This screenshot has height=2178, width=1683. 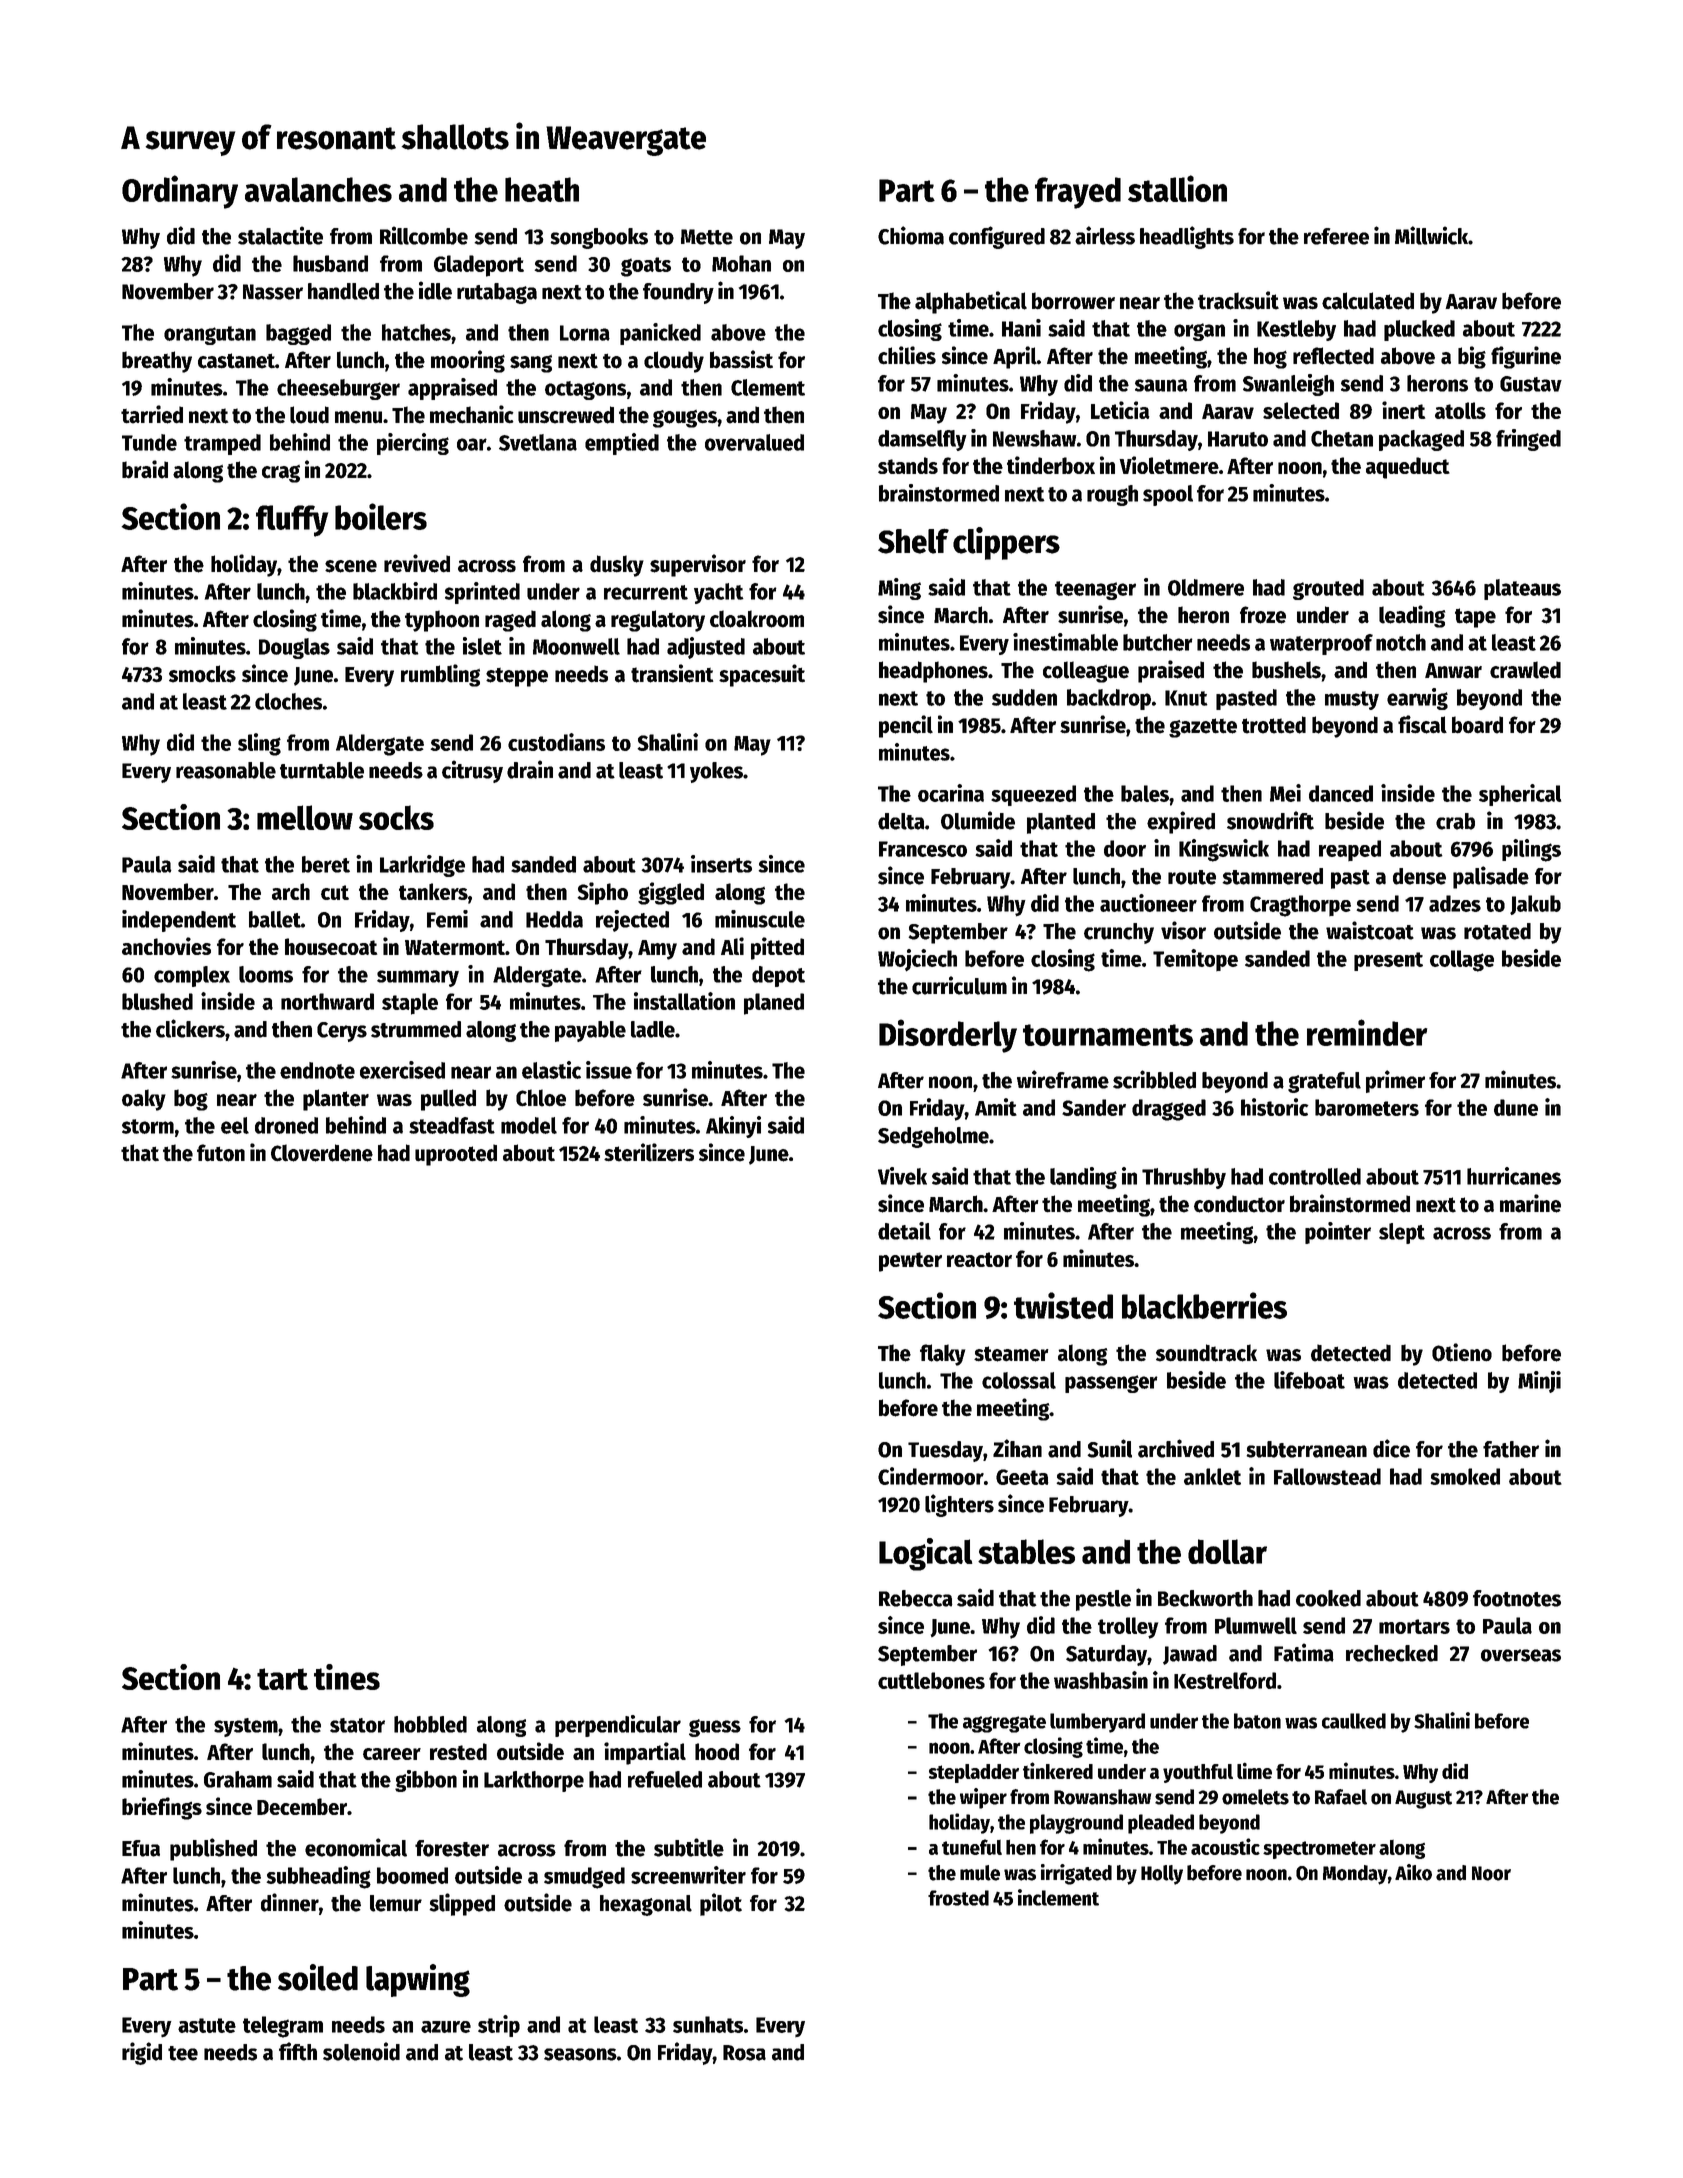 I want to click on Holly, so click(x=1162, y=1875).
